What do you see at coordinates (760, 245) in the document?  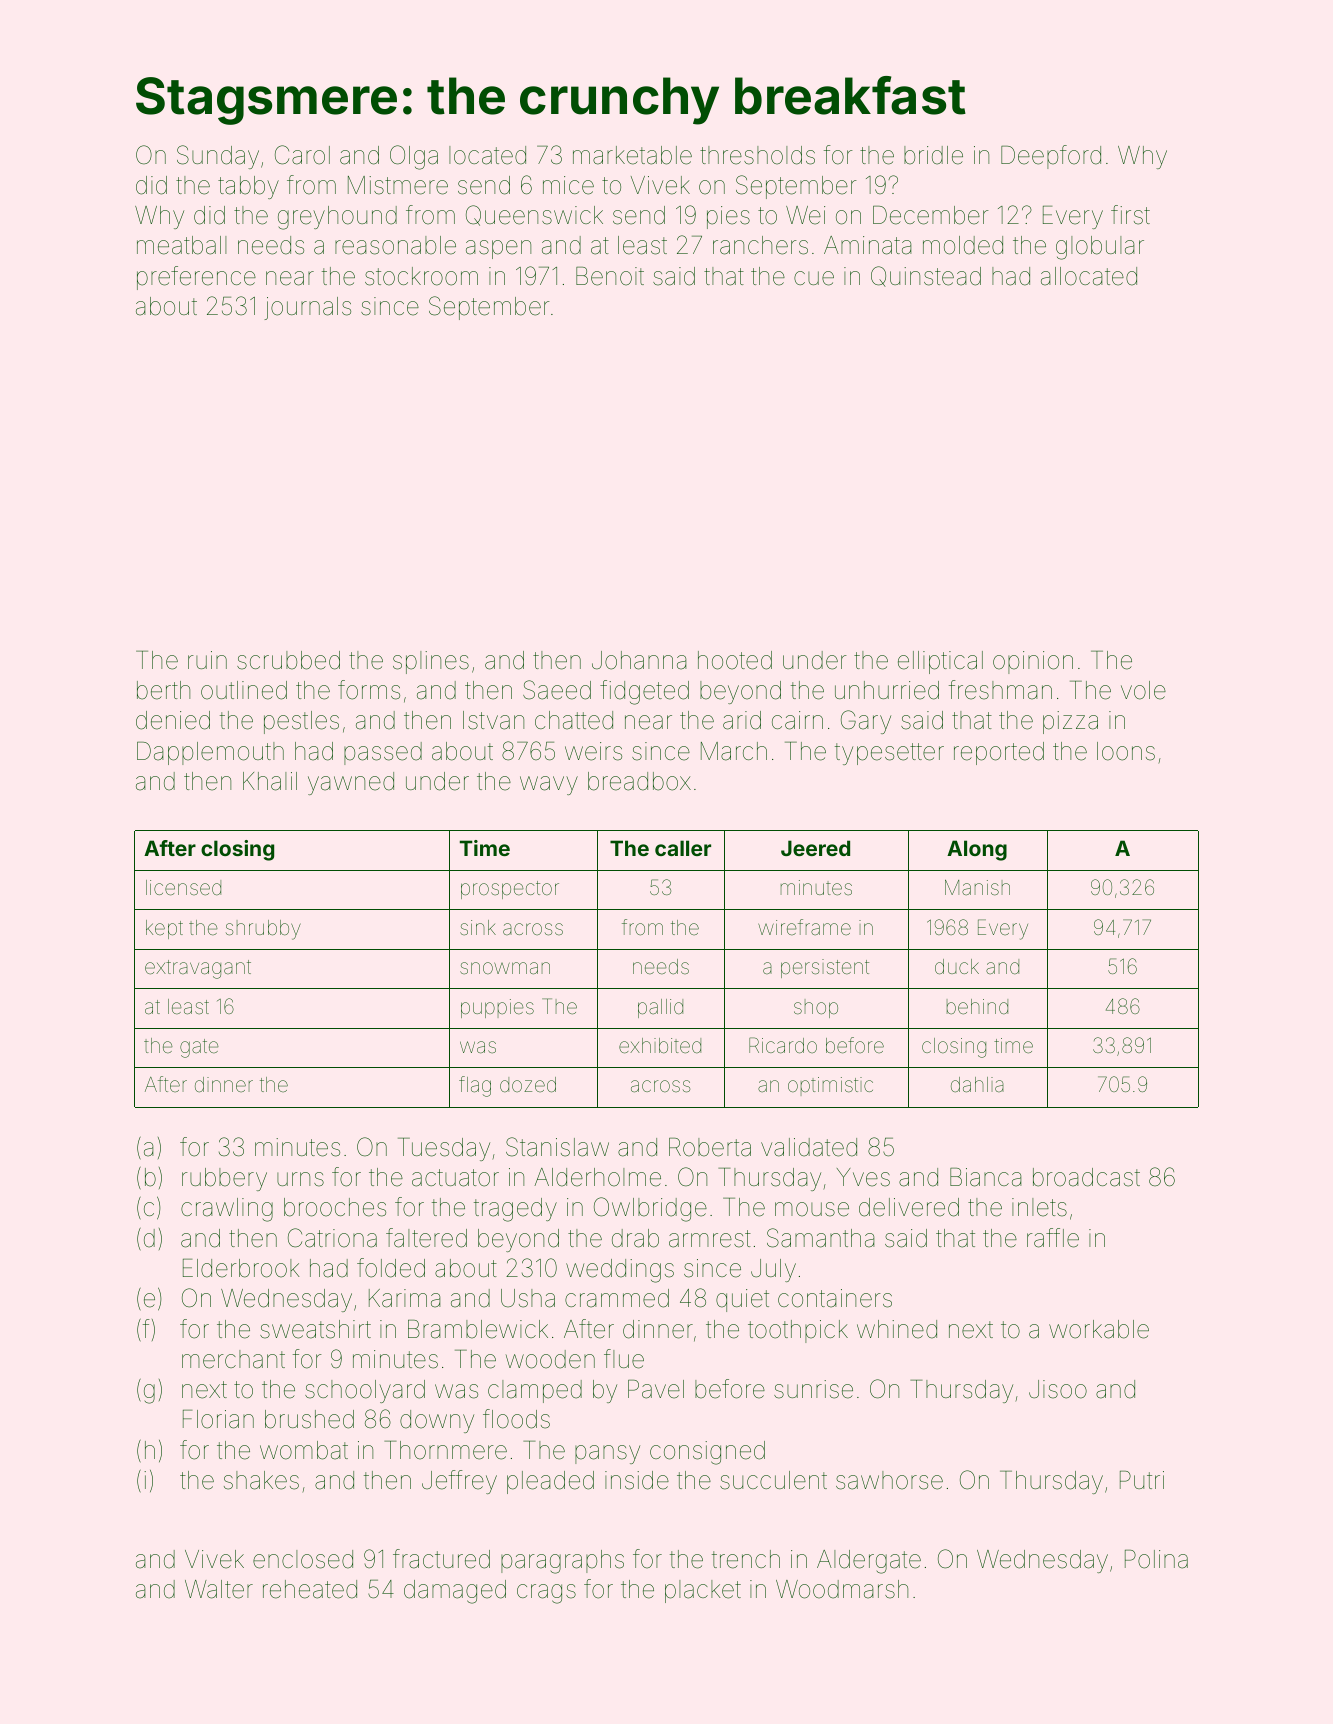 I see `ranchers` at bounding box center [760, 245].
